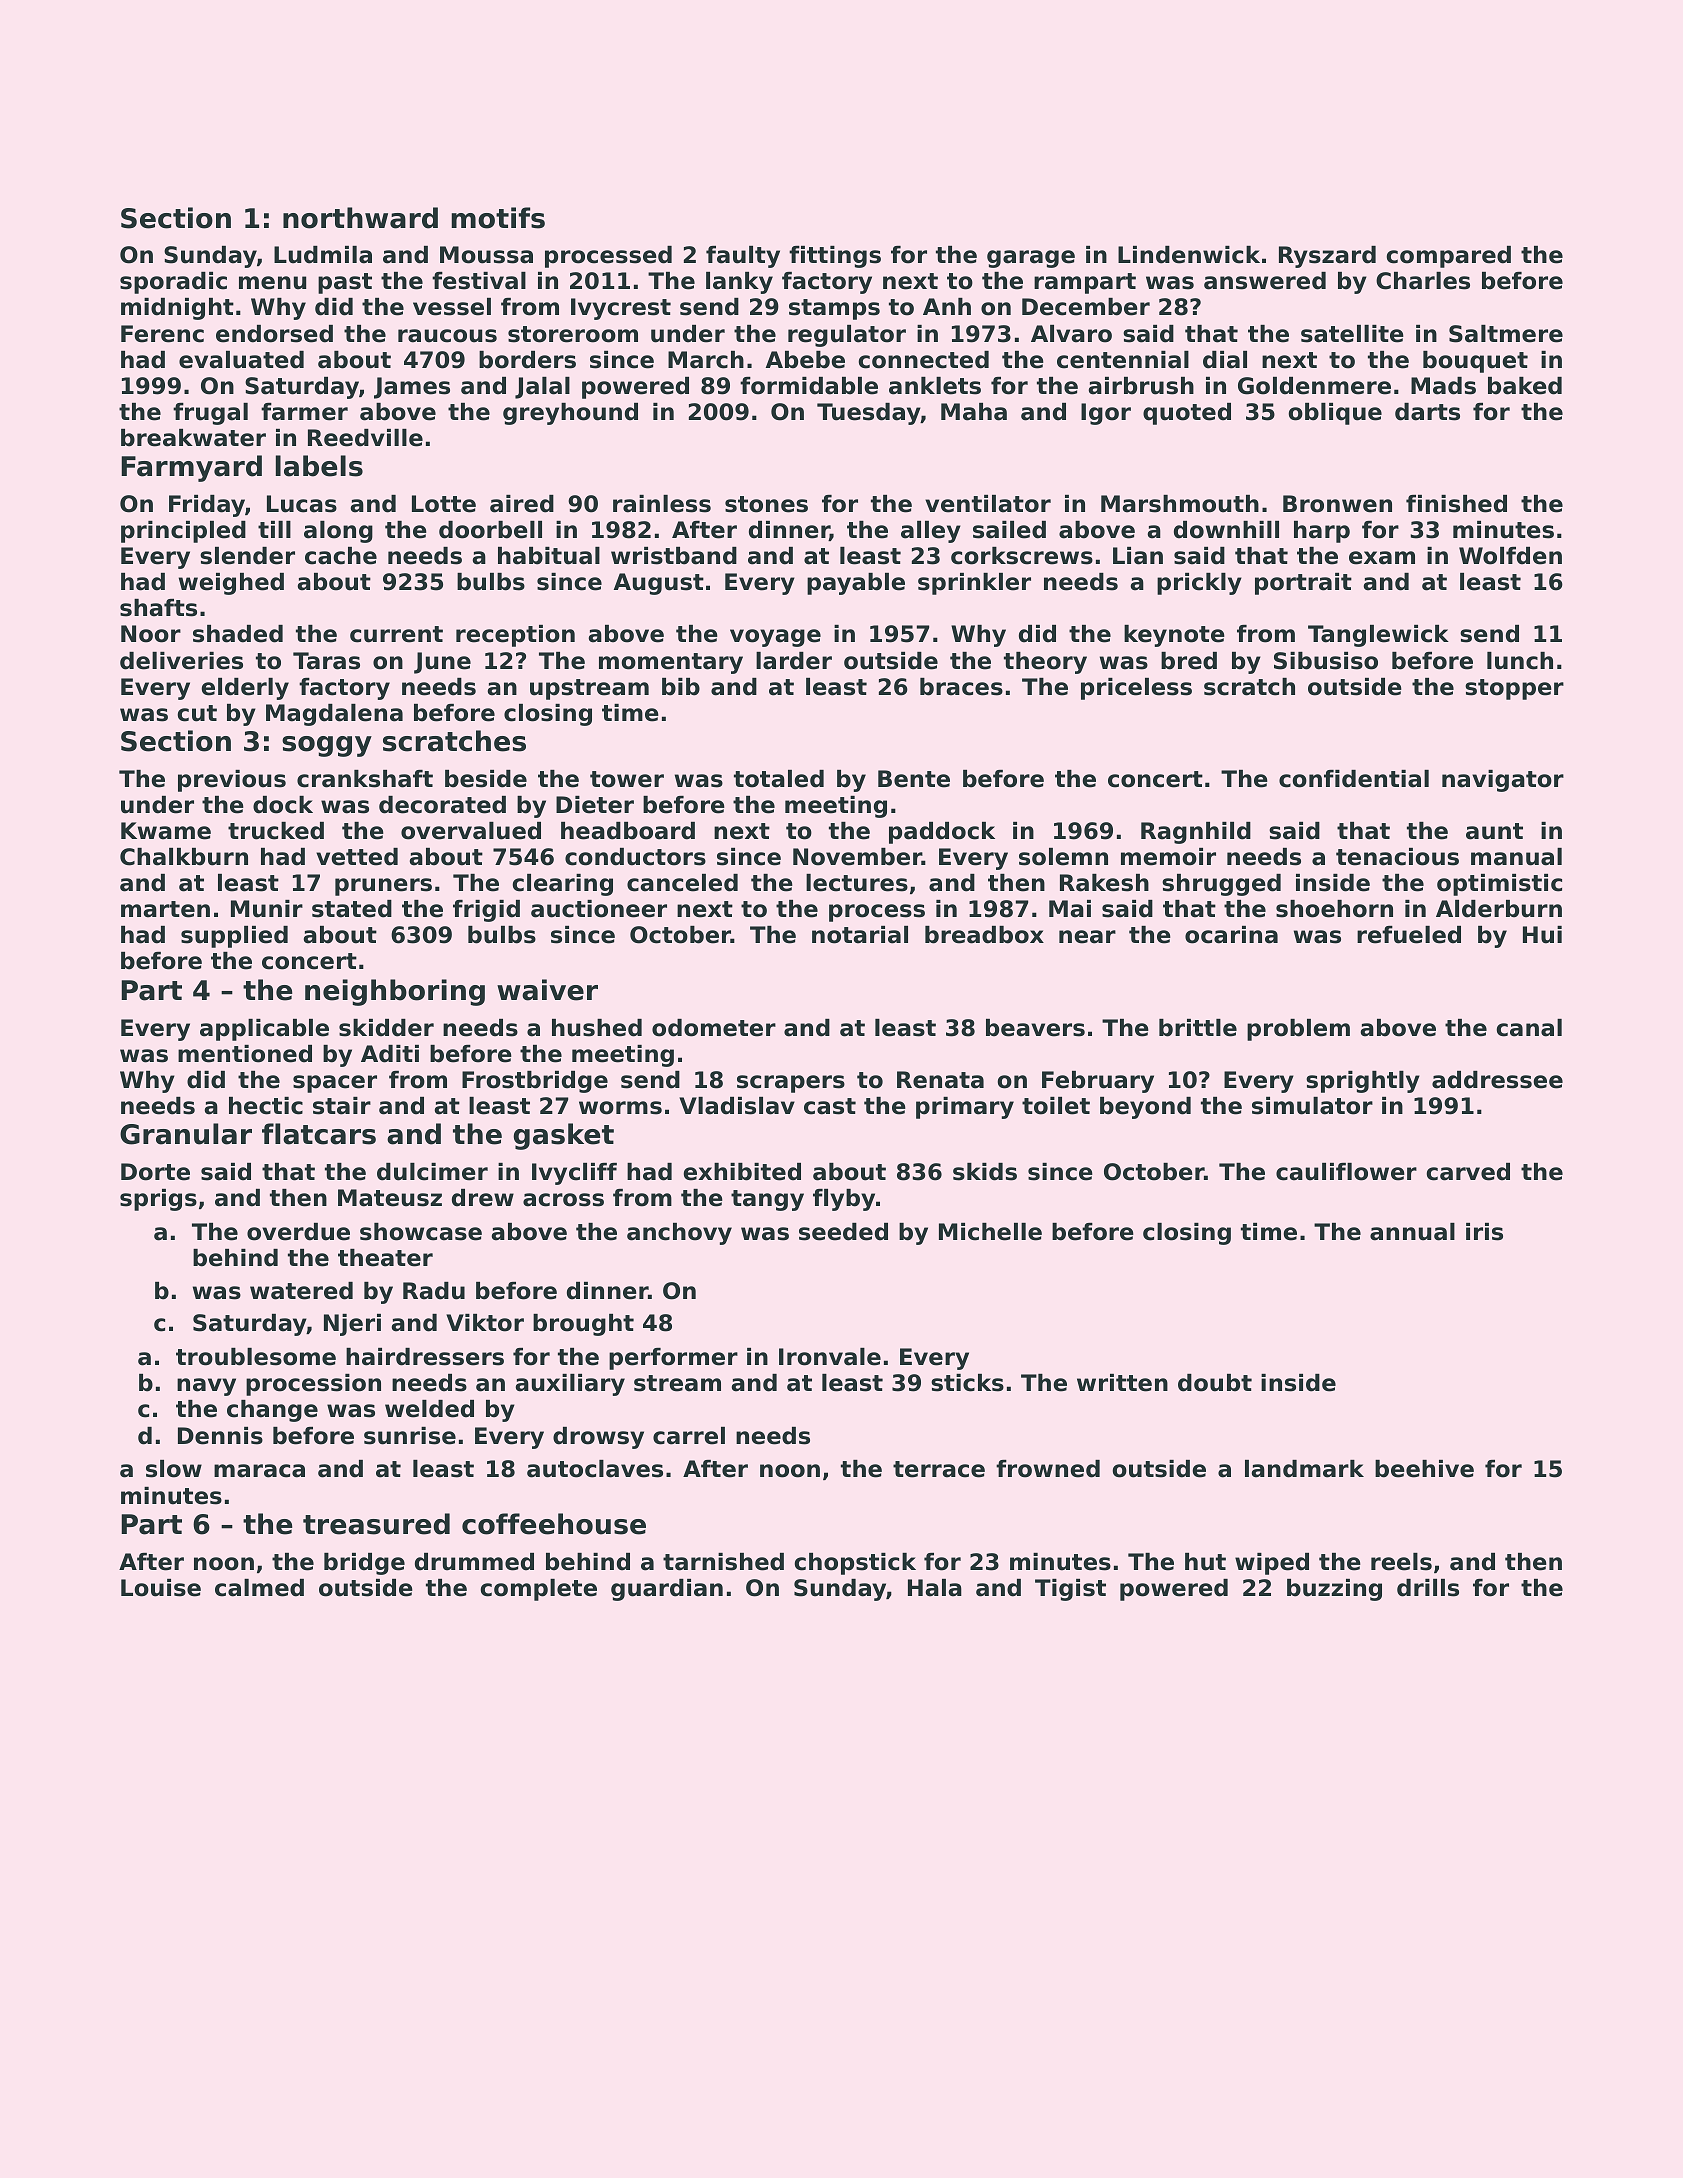  What do you see at coordinates (857, 857) in the screenshot?
I see `November` at bounding box center [857, 857].
